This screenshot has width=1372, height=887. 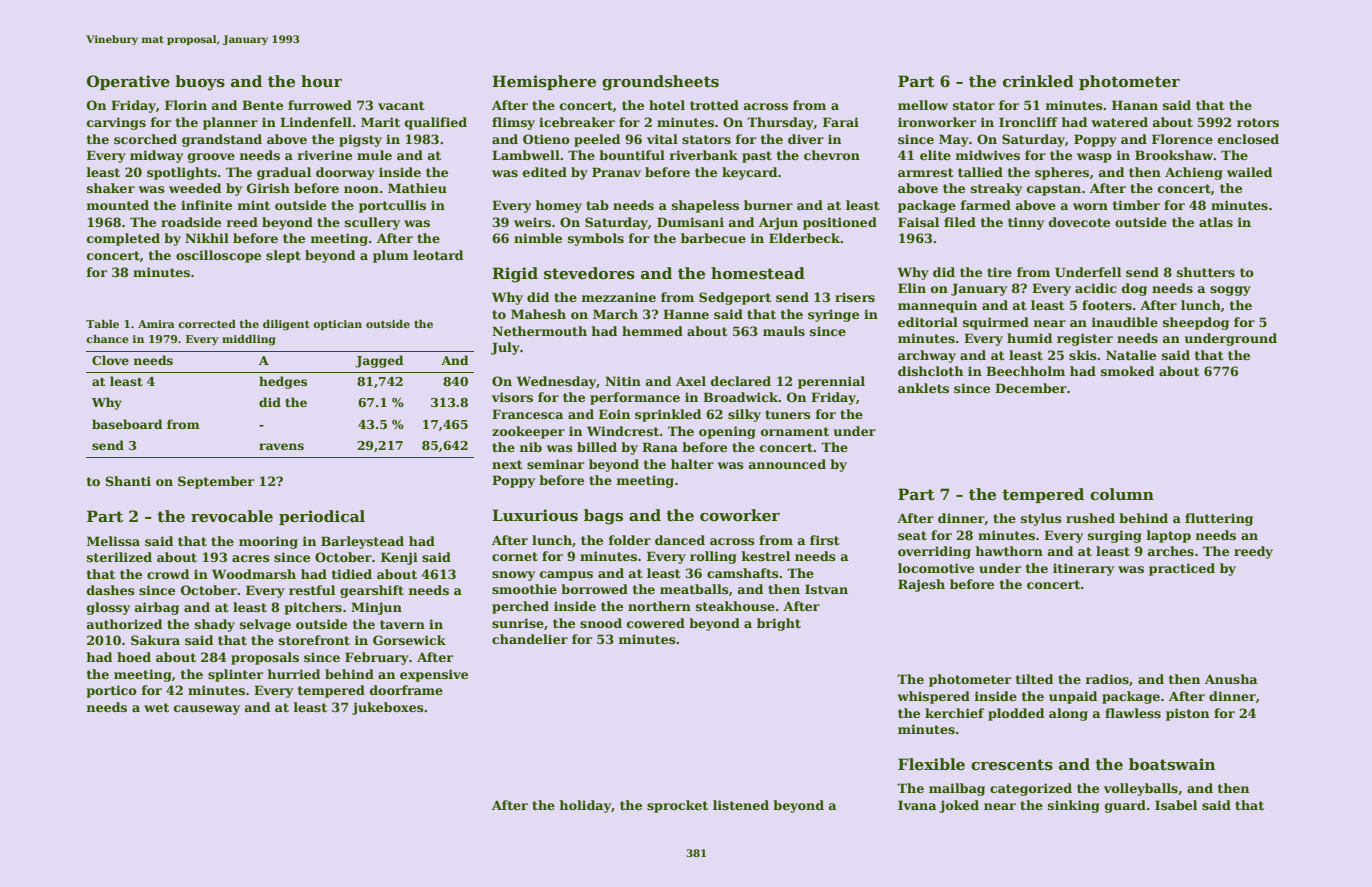 What do you see at coordinates (1127, 371) in the screenshot?
I see `smoked` at bounding box center [1127, 371].
